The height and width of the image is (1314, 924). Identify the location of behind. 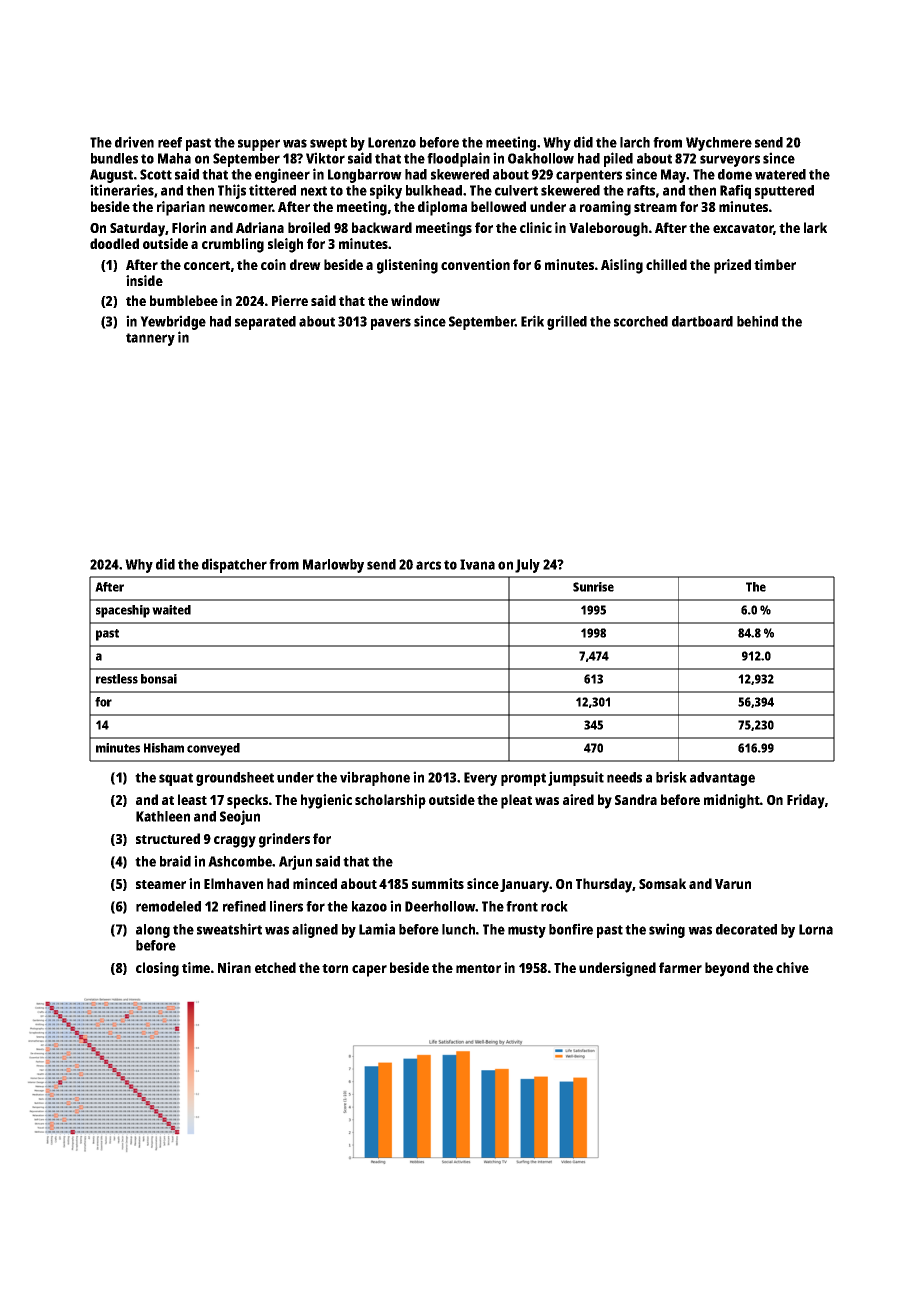
(757, 321).
